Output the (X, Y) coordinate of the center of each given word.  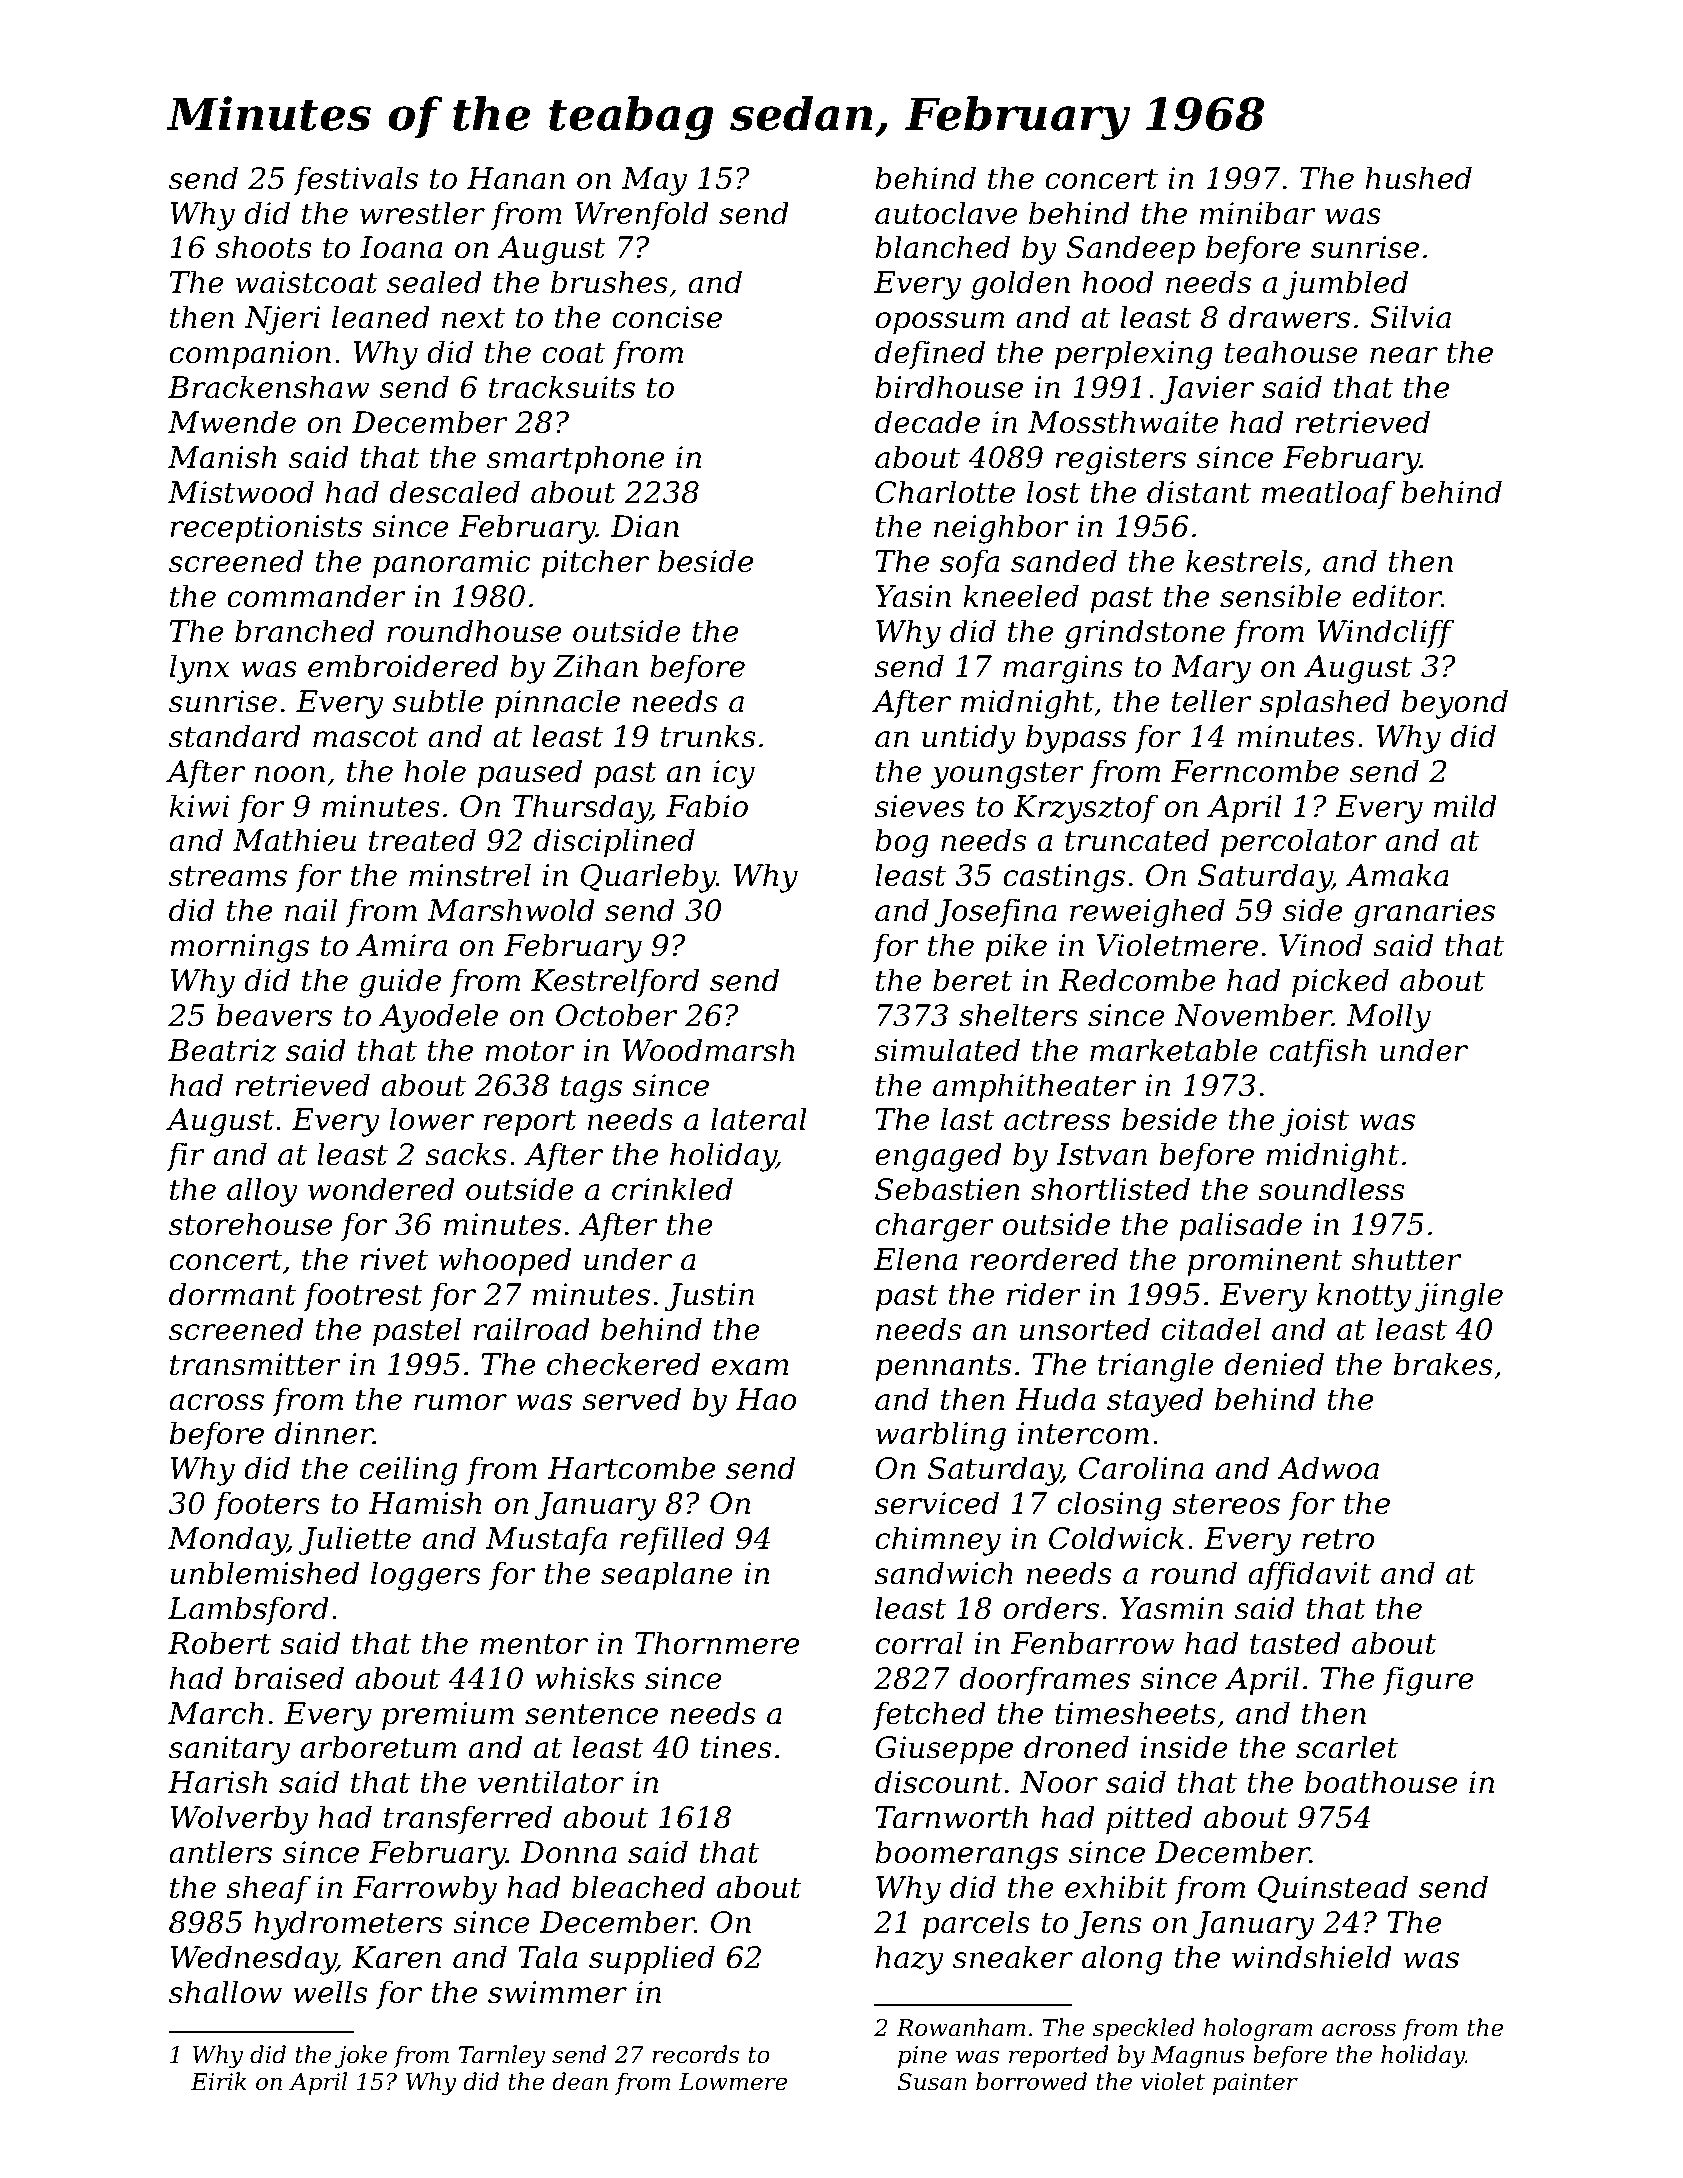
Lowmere (733, 2082)
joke (361, 2056)
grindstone (1145, 634)
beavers (274, 1015)
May (654, 181)
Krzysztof (1085, 809)
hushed (1419, 178)
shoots (263, 247)
